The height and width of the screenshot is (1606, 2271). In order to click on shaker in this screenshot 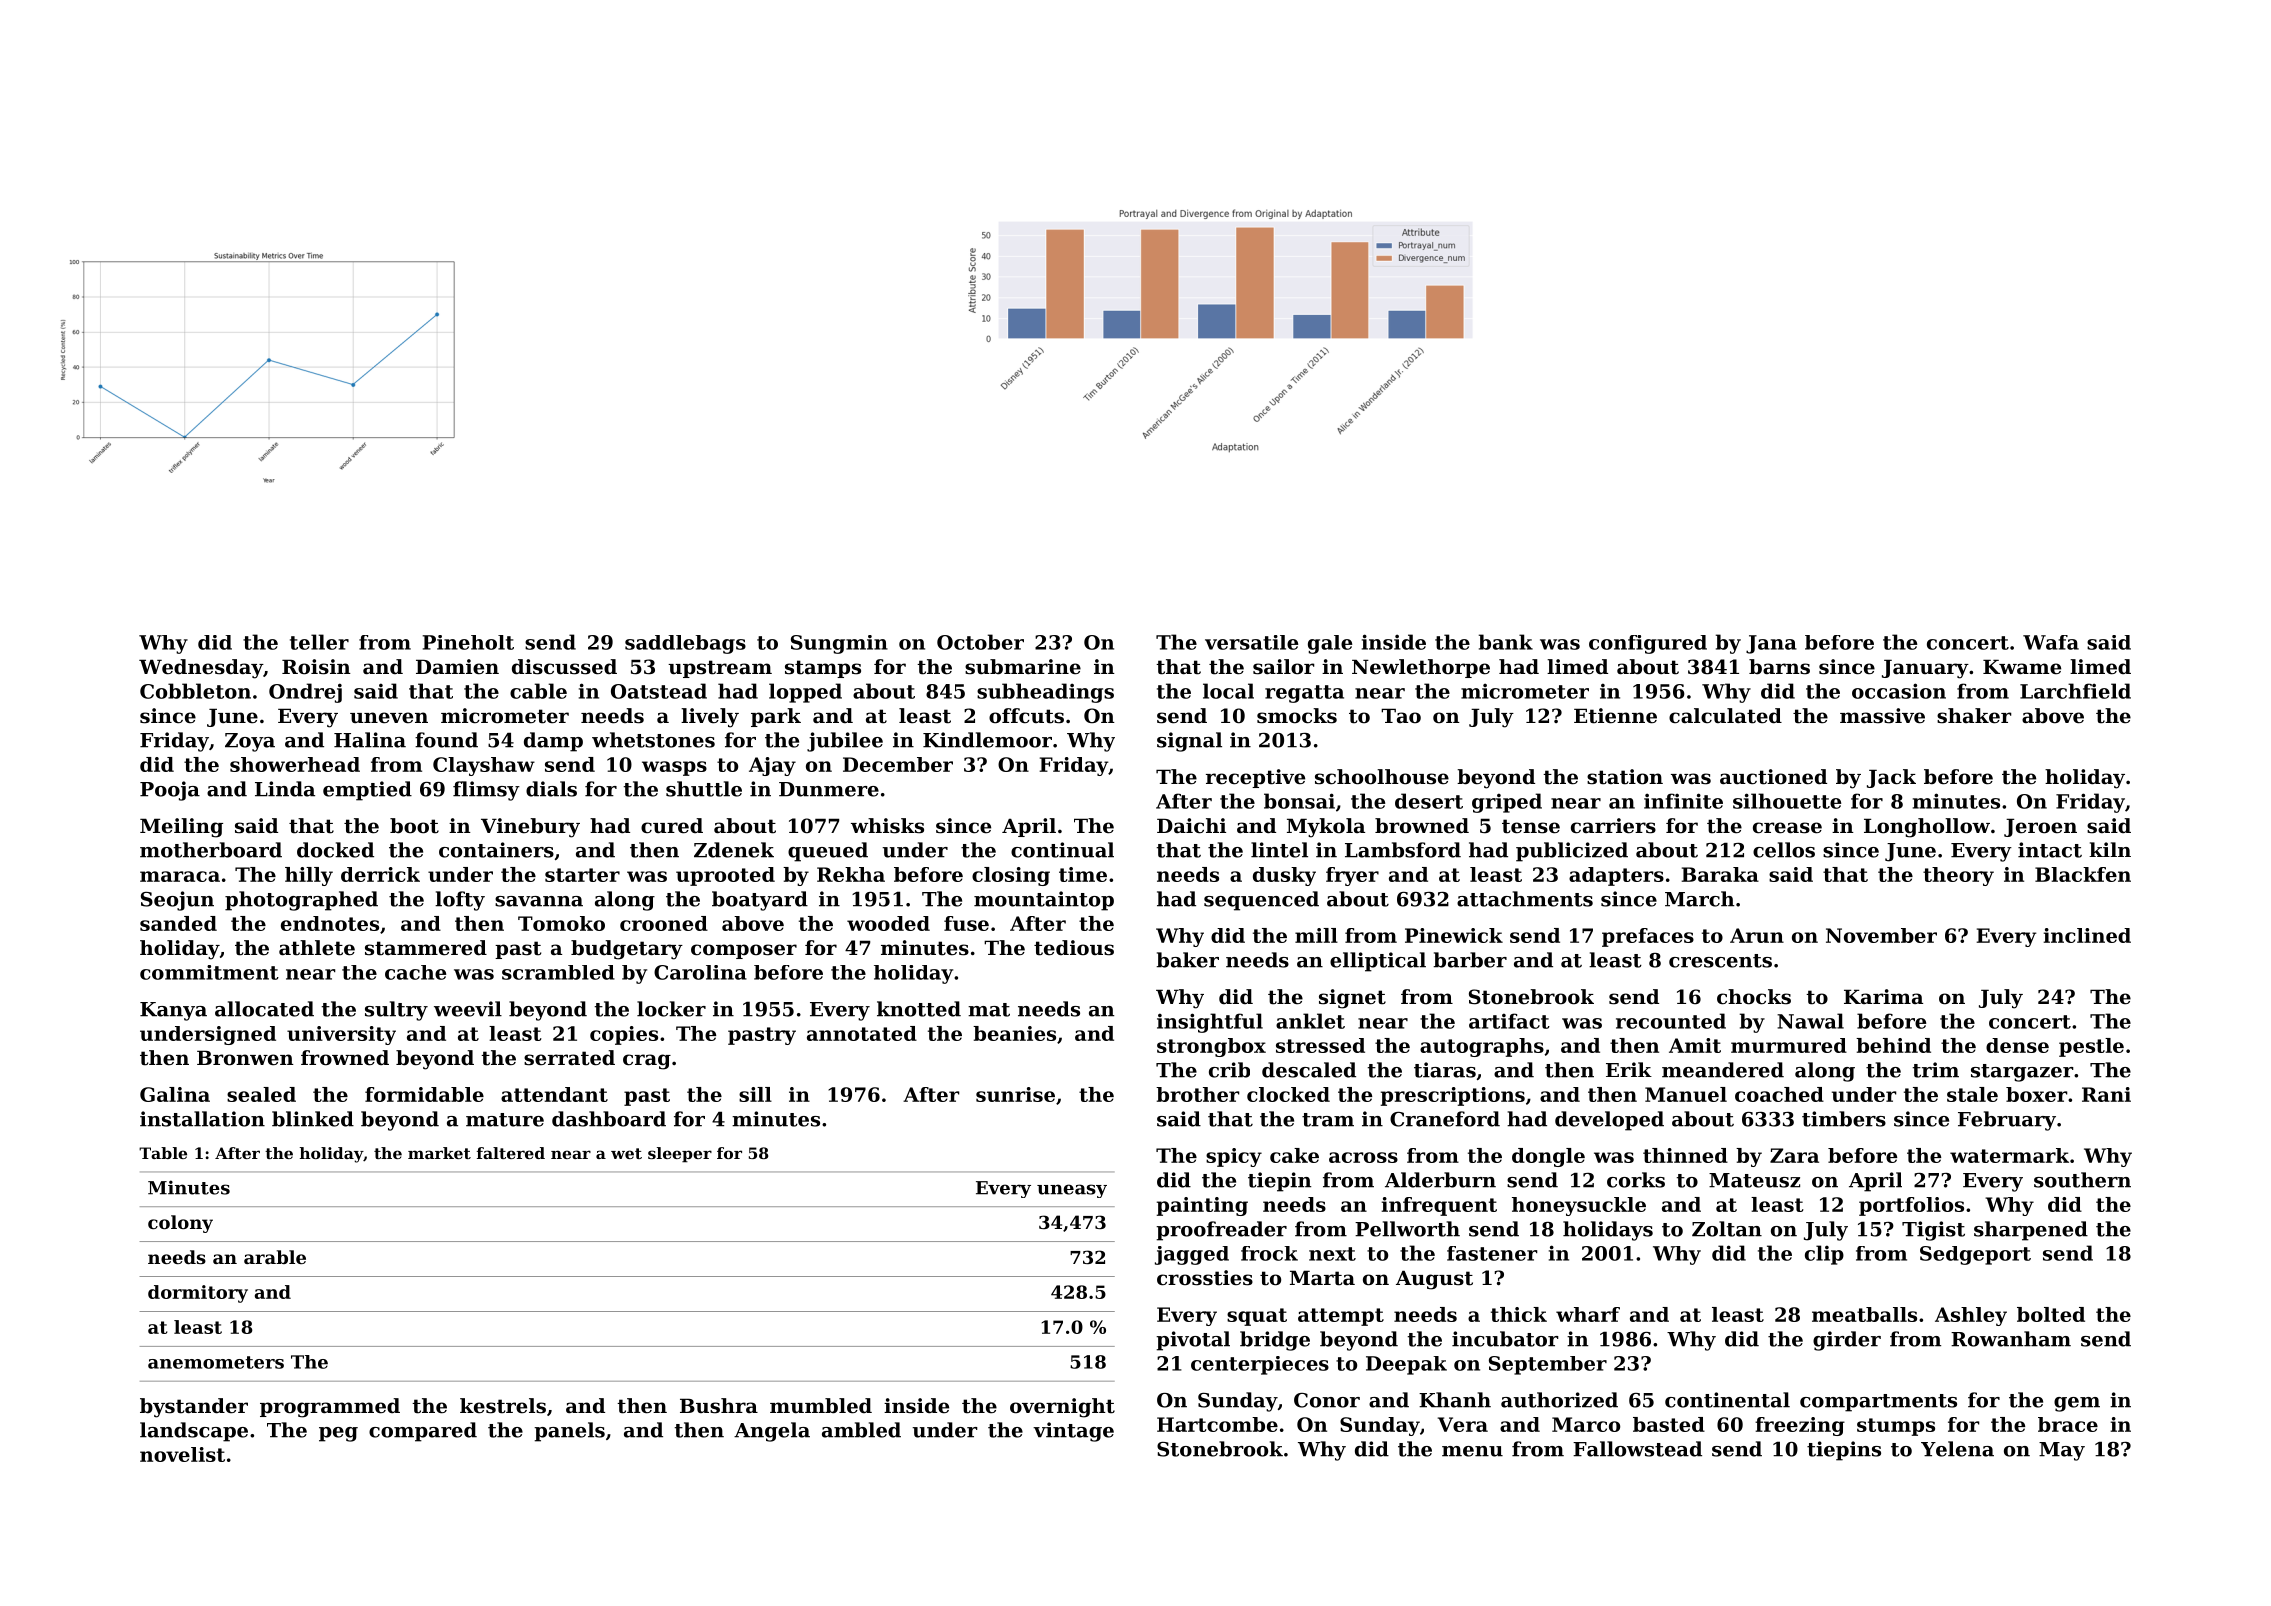, I will do `click(1974, 716)`.
